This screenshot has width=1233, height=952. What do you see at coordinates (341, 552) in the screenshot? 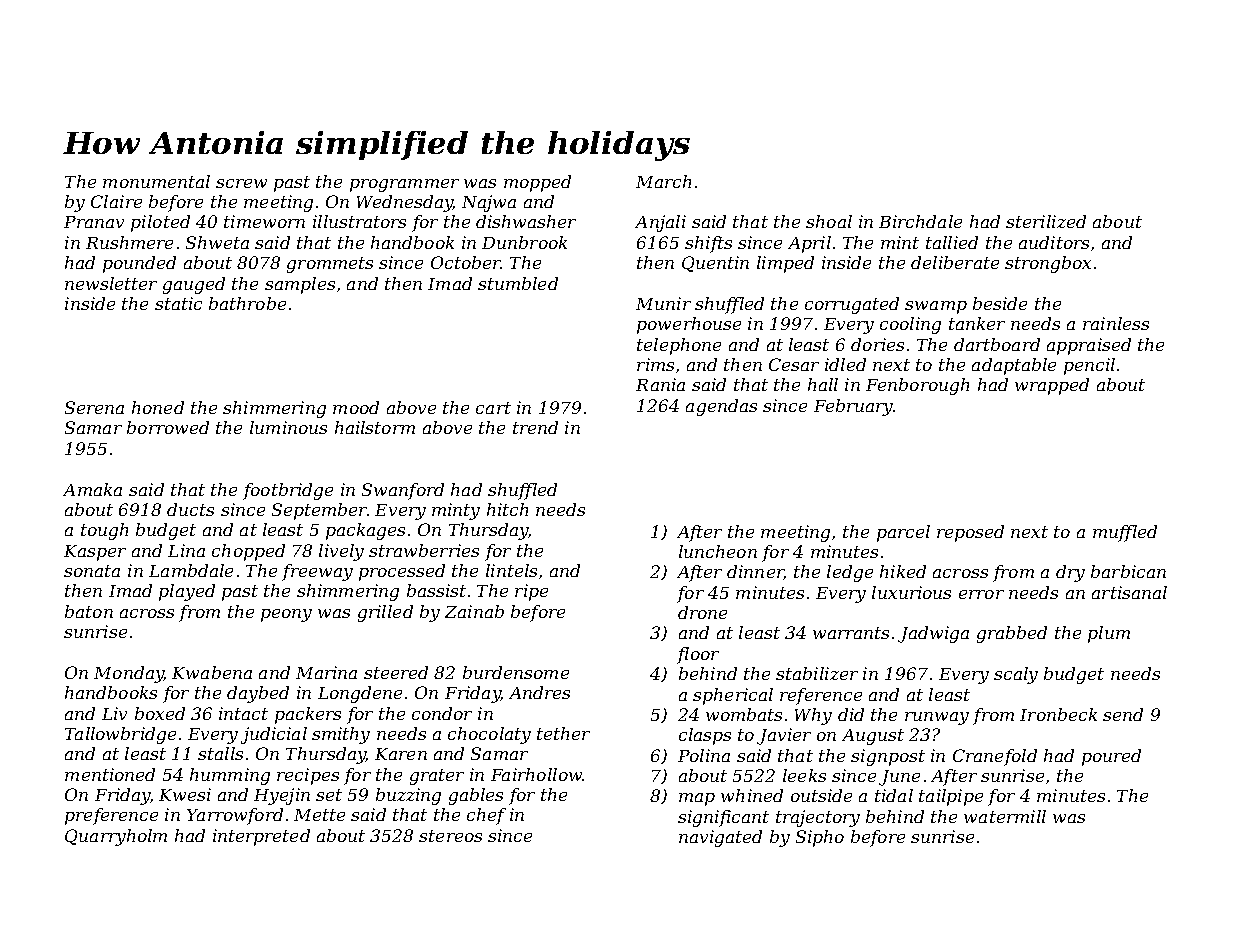
I see `lively` at bounding box center [341, 552].
